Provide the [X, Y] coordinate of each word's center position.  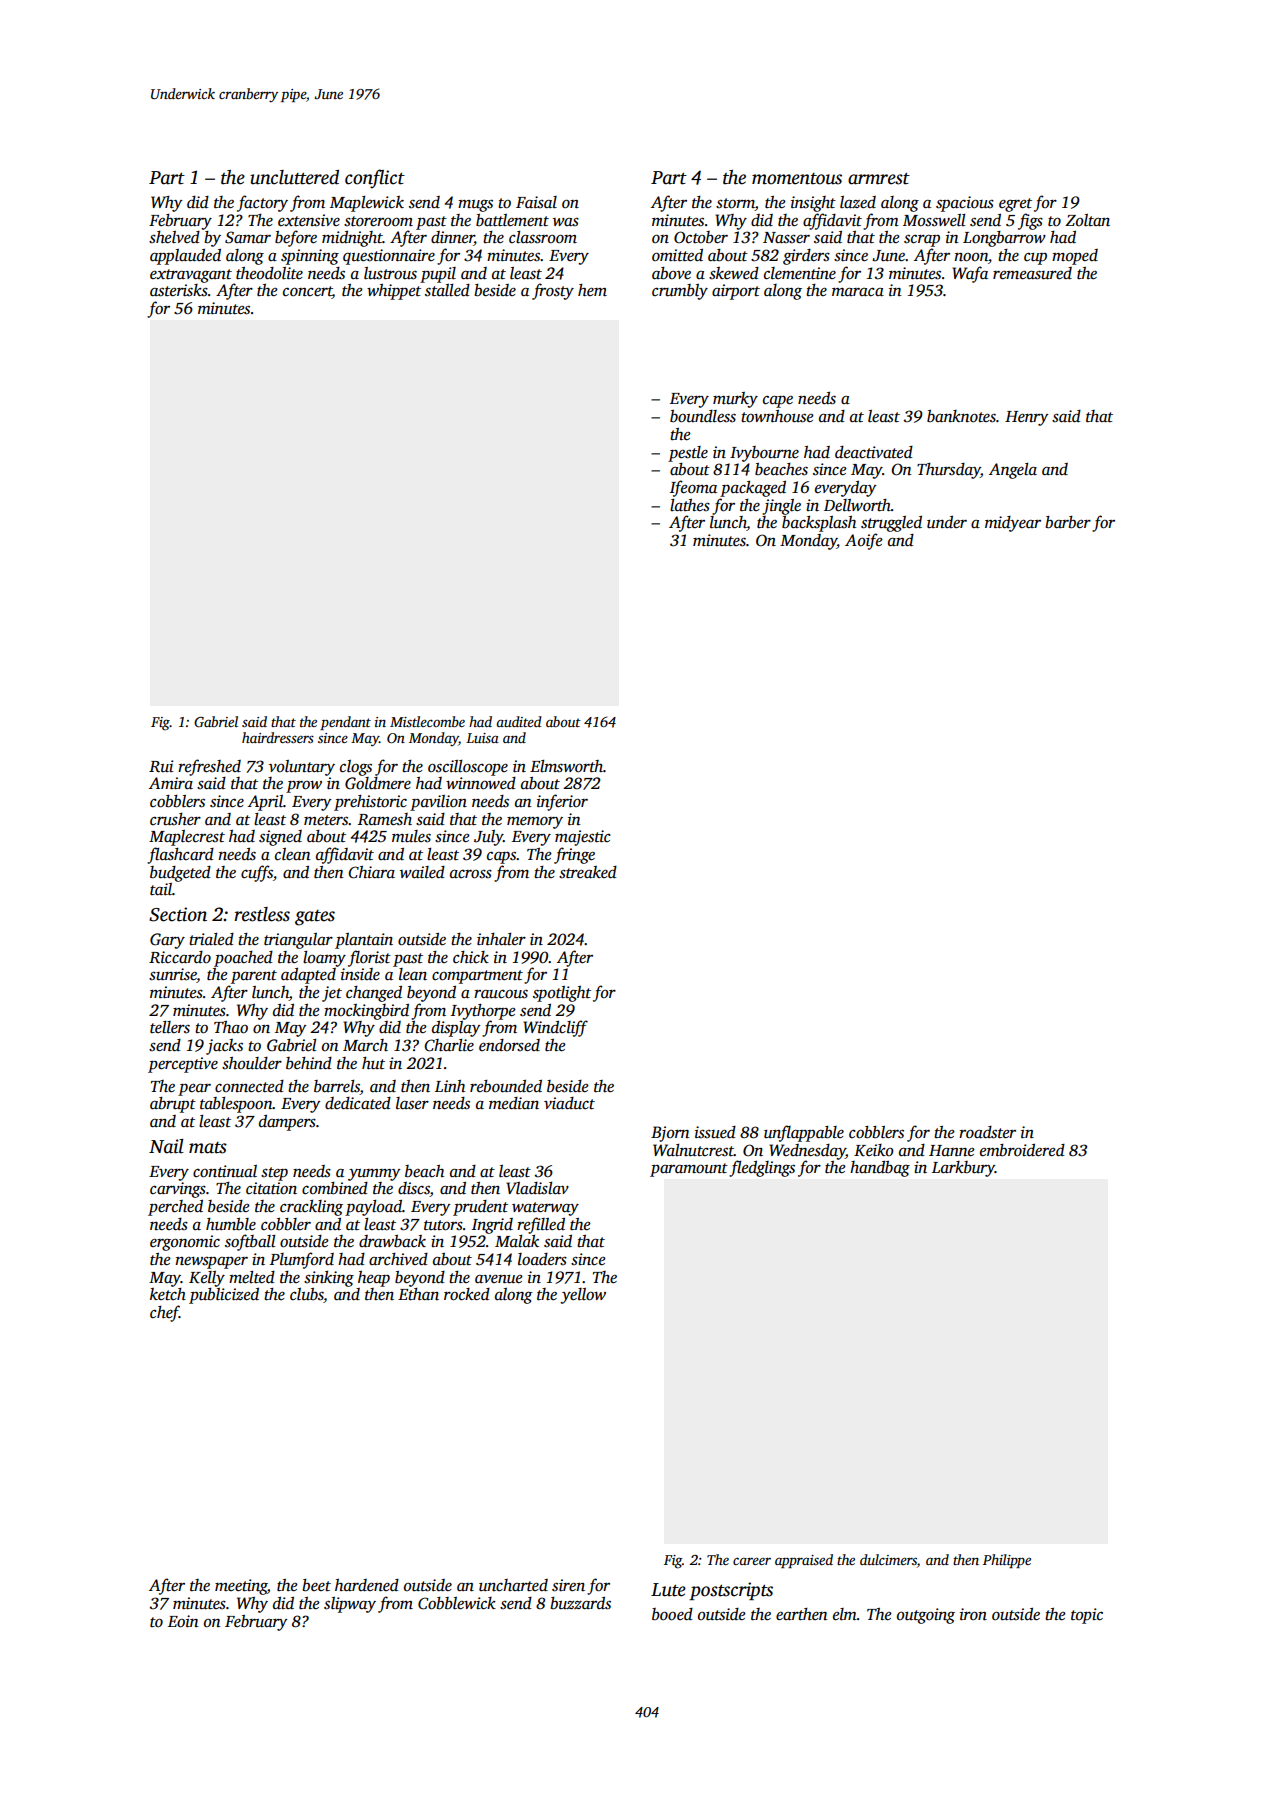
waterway [545, 1209]
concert [307, 292]
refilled [541, 1225]
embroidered [1022, 1150]
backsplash [819, 524]
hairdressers [278, 737]
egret [1015, 205]
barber [1068, 522]
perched [175, 1208]
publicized [224, 1296]
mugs [475, 205]
